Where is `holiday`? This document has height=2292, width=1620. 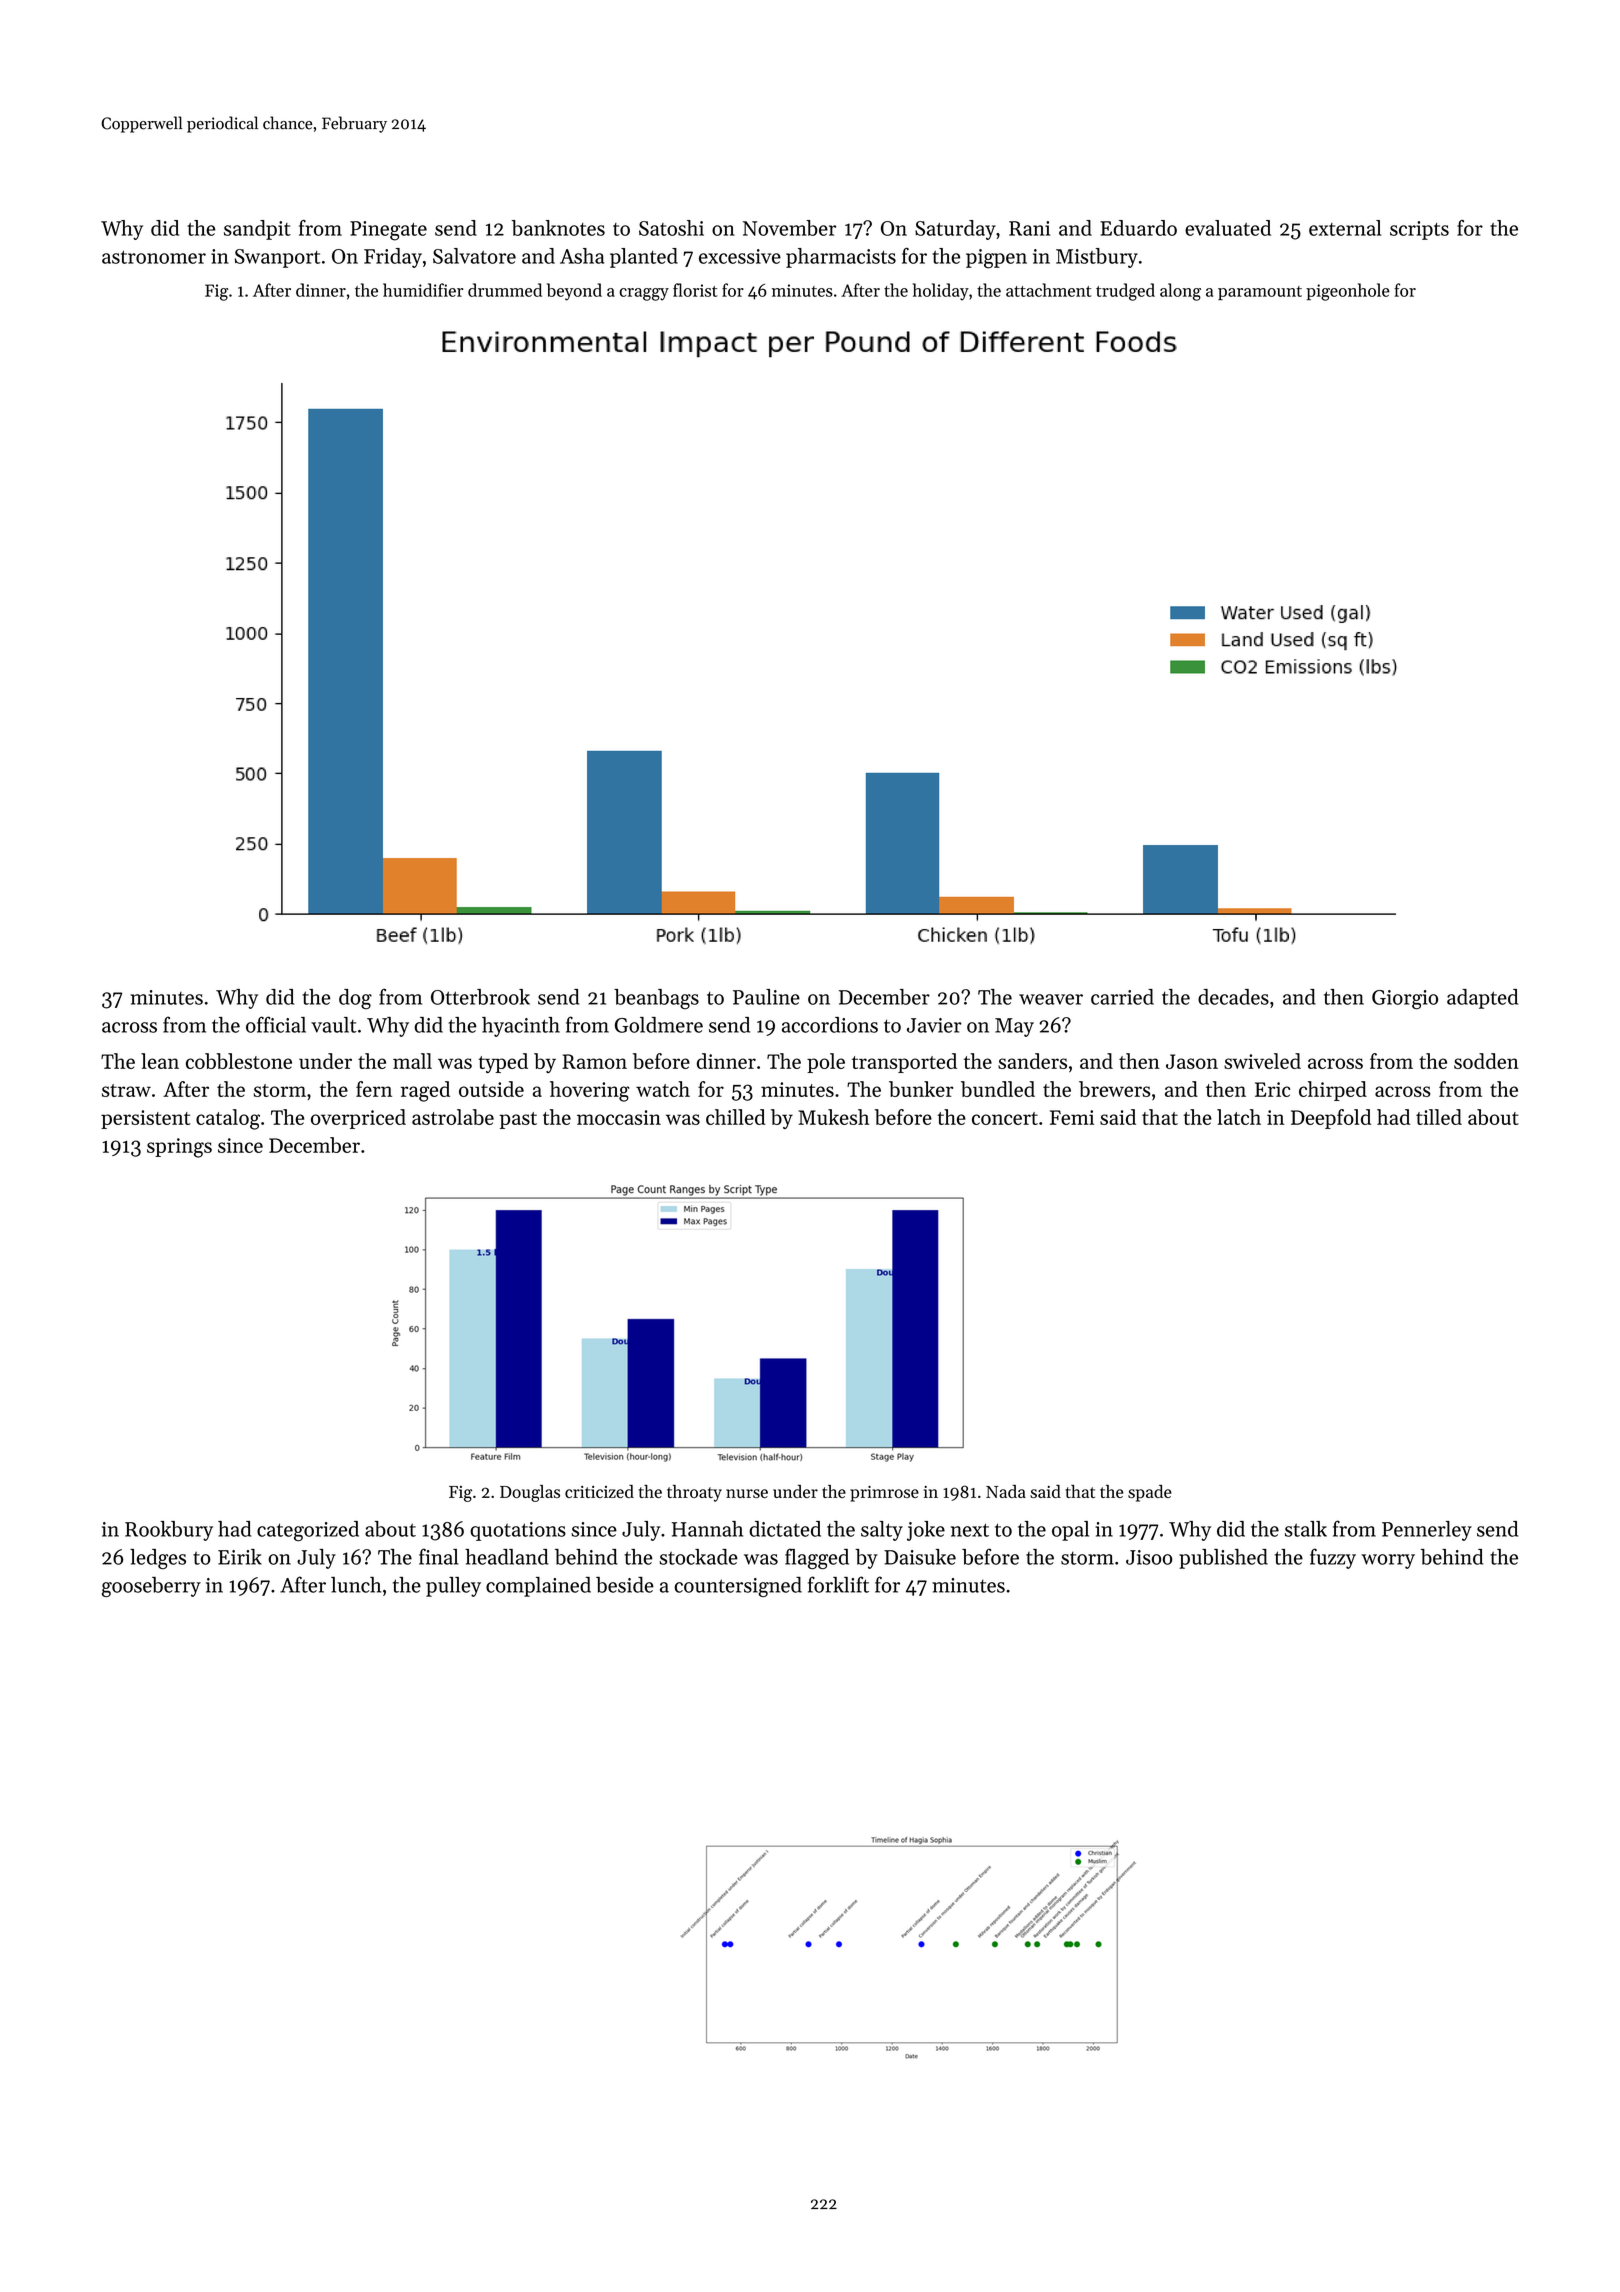 holiday is located at coordinates (941, 292).
